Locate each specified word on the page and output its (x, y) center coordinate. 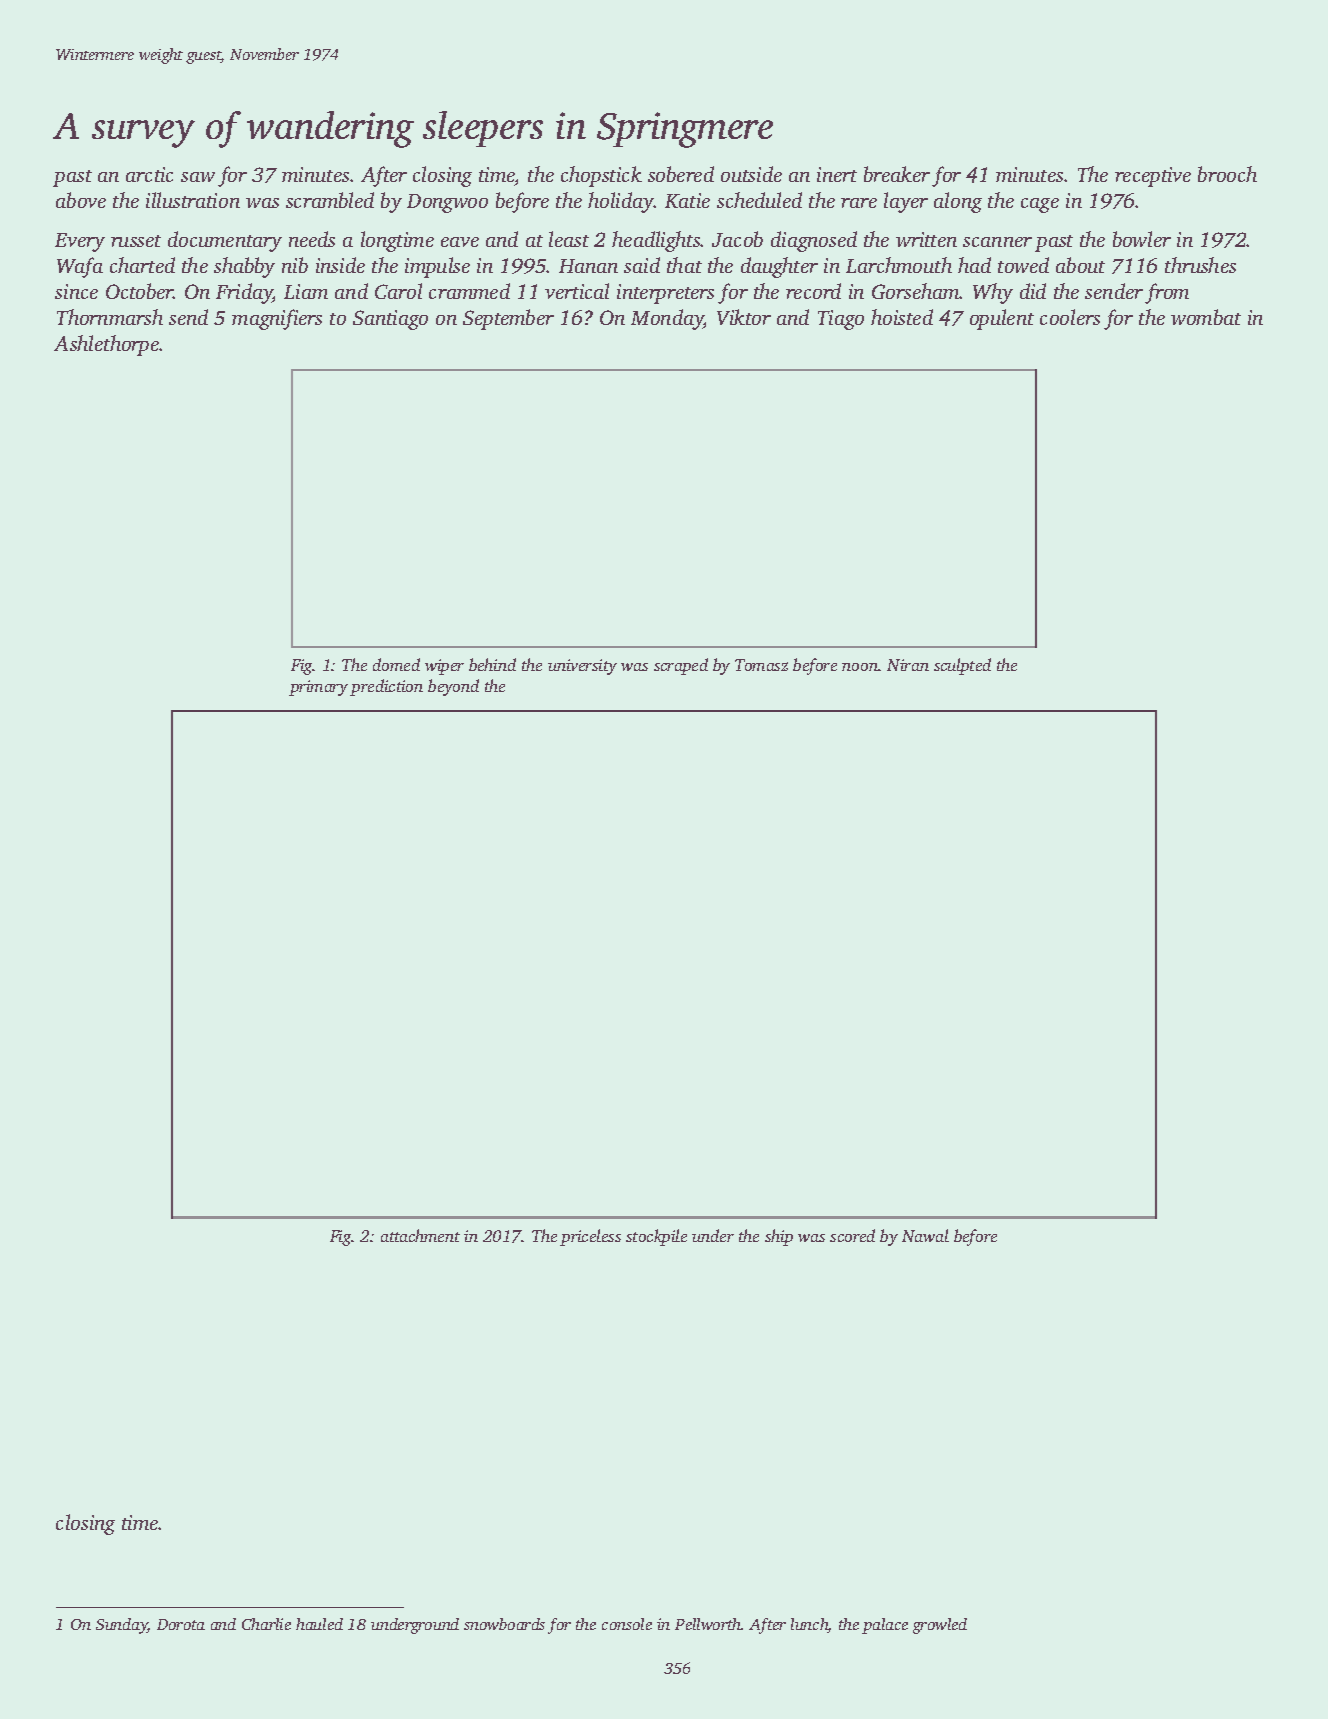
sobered (681, 174)
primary (318, 688)
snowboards (504, 1624)
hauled (319, 1624)
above (81, 200)
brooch (1227, 174)
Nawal (925, 1235)
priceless (590, 1237)
